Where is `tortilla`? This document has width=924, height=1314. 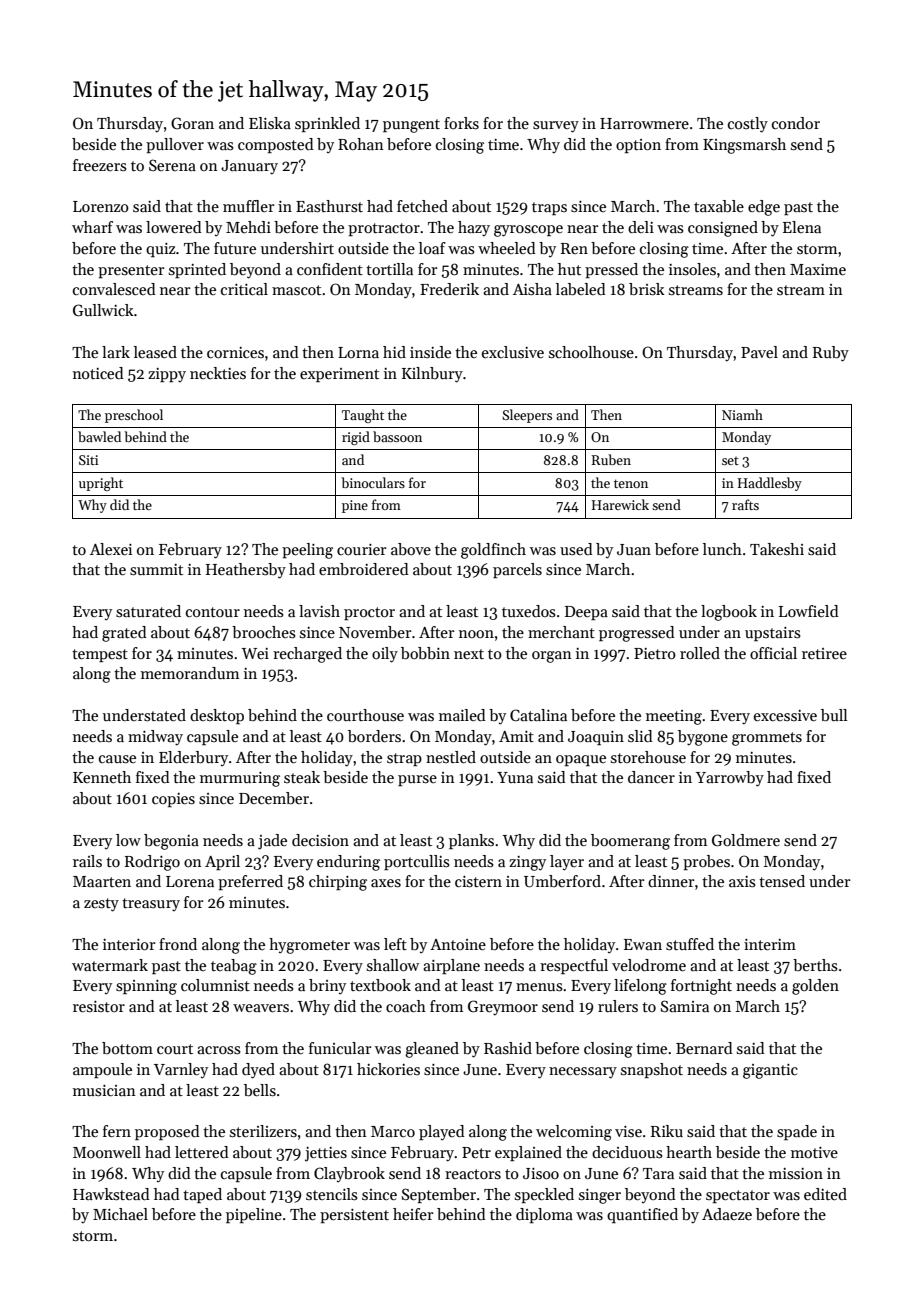 tortilla is located at coordinates (389, 269).
